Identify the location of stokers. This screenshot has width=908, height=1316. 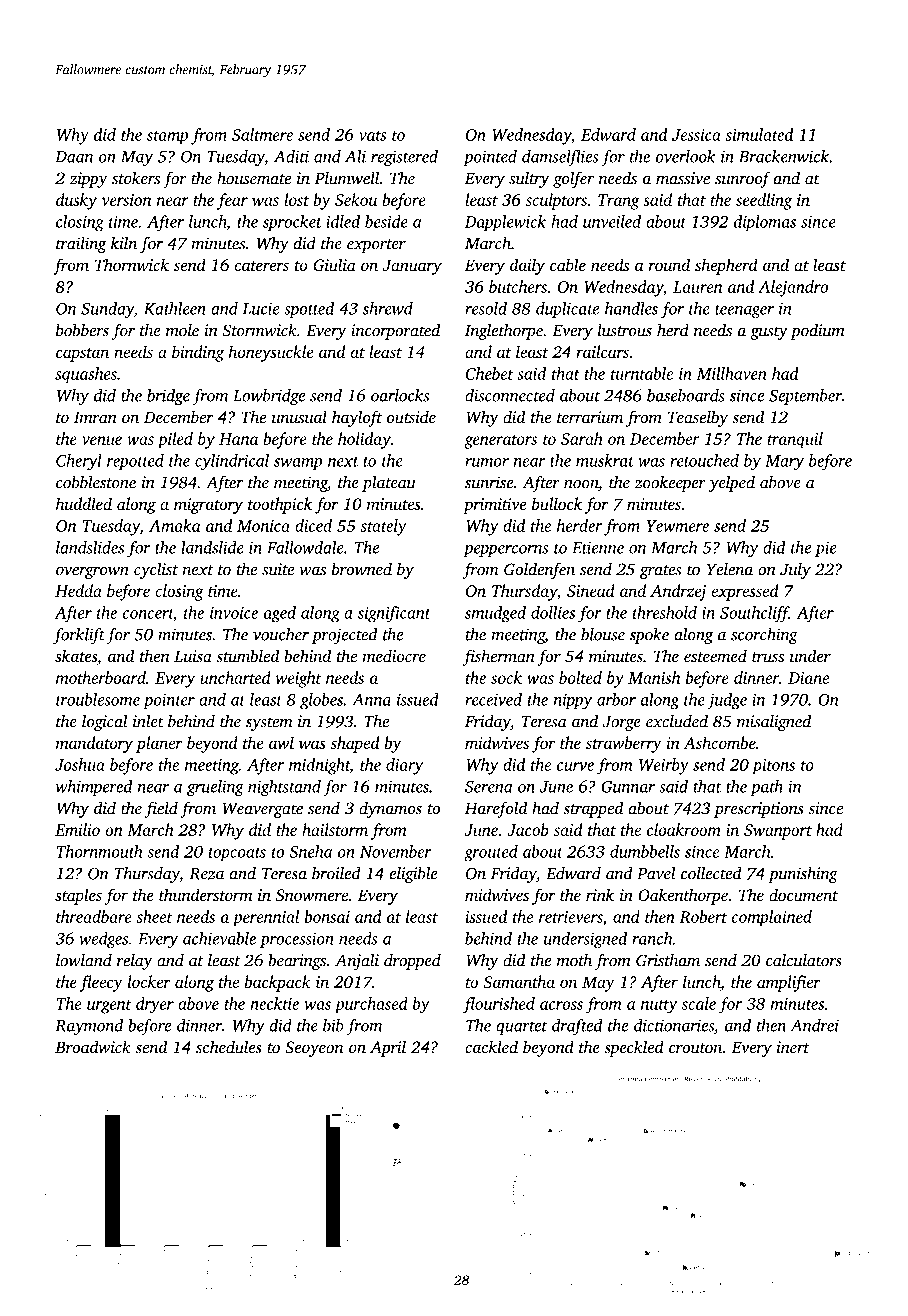
(136, 178).
